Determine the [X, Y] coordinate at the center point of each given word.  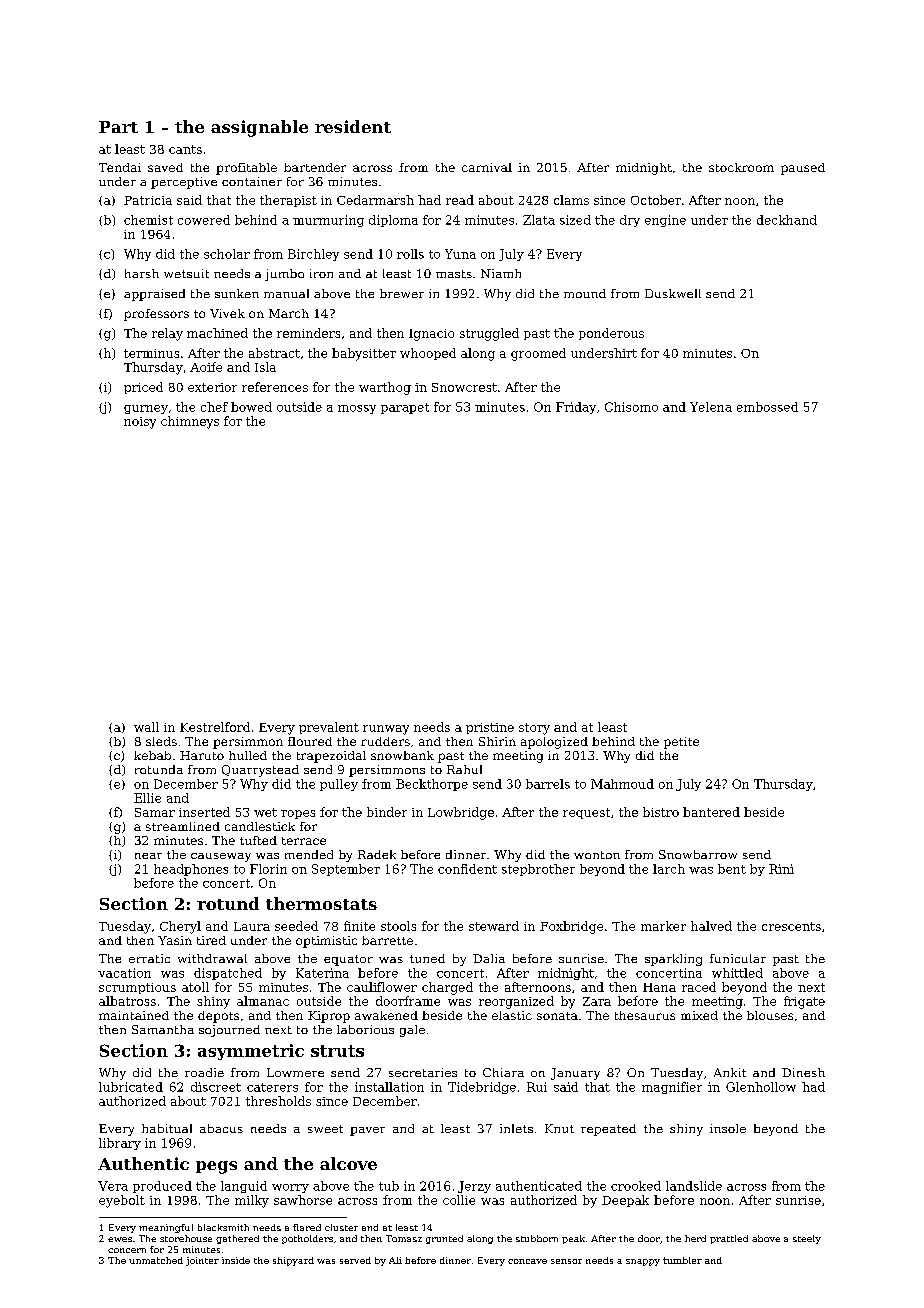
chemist [148, 220]
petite [681, 743]
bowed [251, 407]
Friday [576, 408]
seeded [296, 926]
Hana [659, 987]
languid [244, 1187]
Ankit [730, 1072]
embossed [767, 407]
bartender [315, 167]
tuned [427, 958]
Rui [537, 1087]
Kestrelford [215, 727]
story [534, 729]
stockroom [741, 167]
